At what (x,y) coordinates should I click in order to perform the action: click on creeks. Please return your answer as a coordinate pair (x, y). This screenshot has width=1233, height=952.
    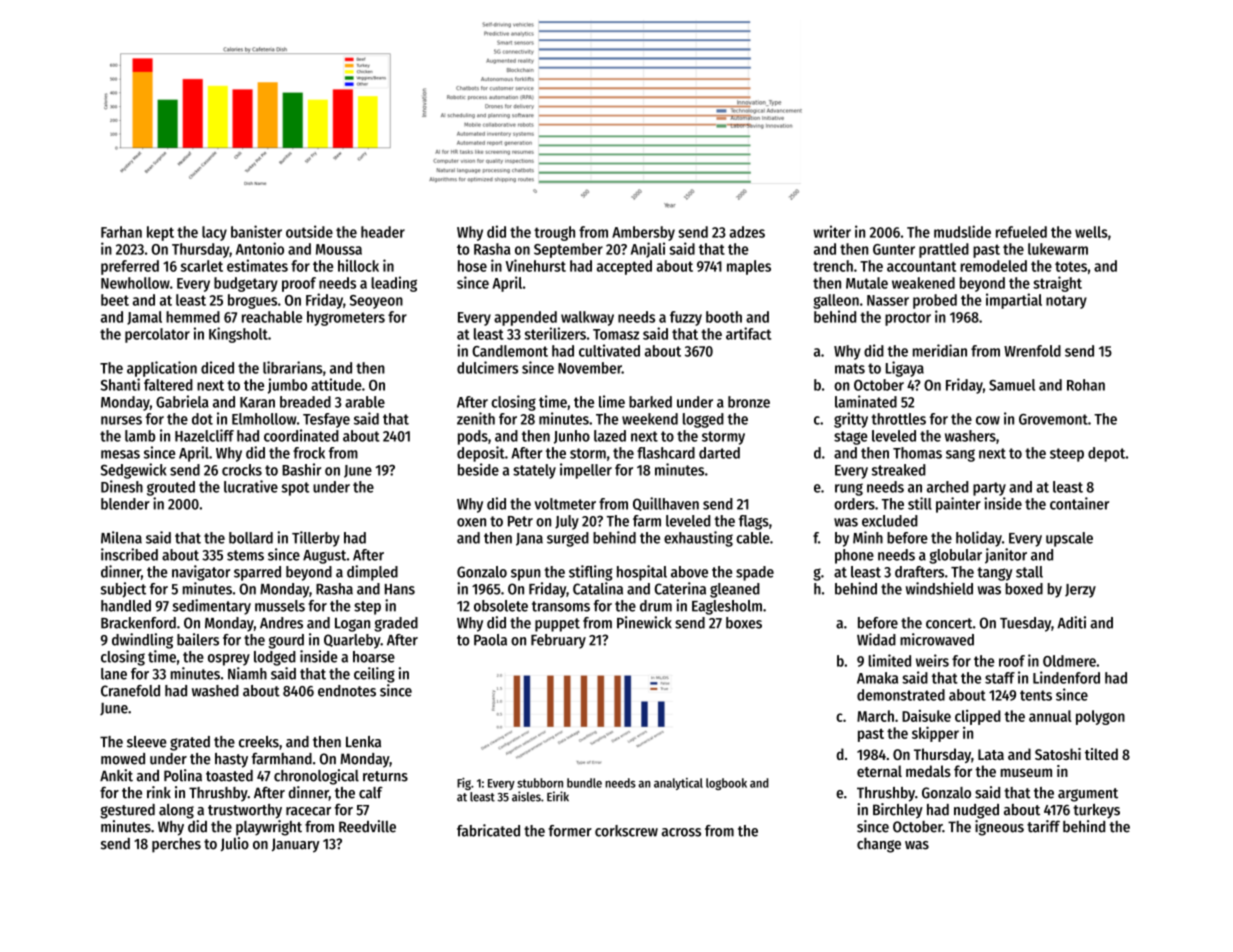
    Looking at the image, I should click on (259, 742).
